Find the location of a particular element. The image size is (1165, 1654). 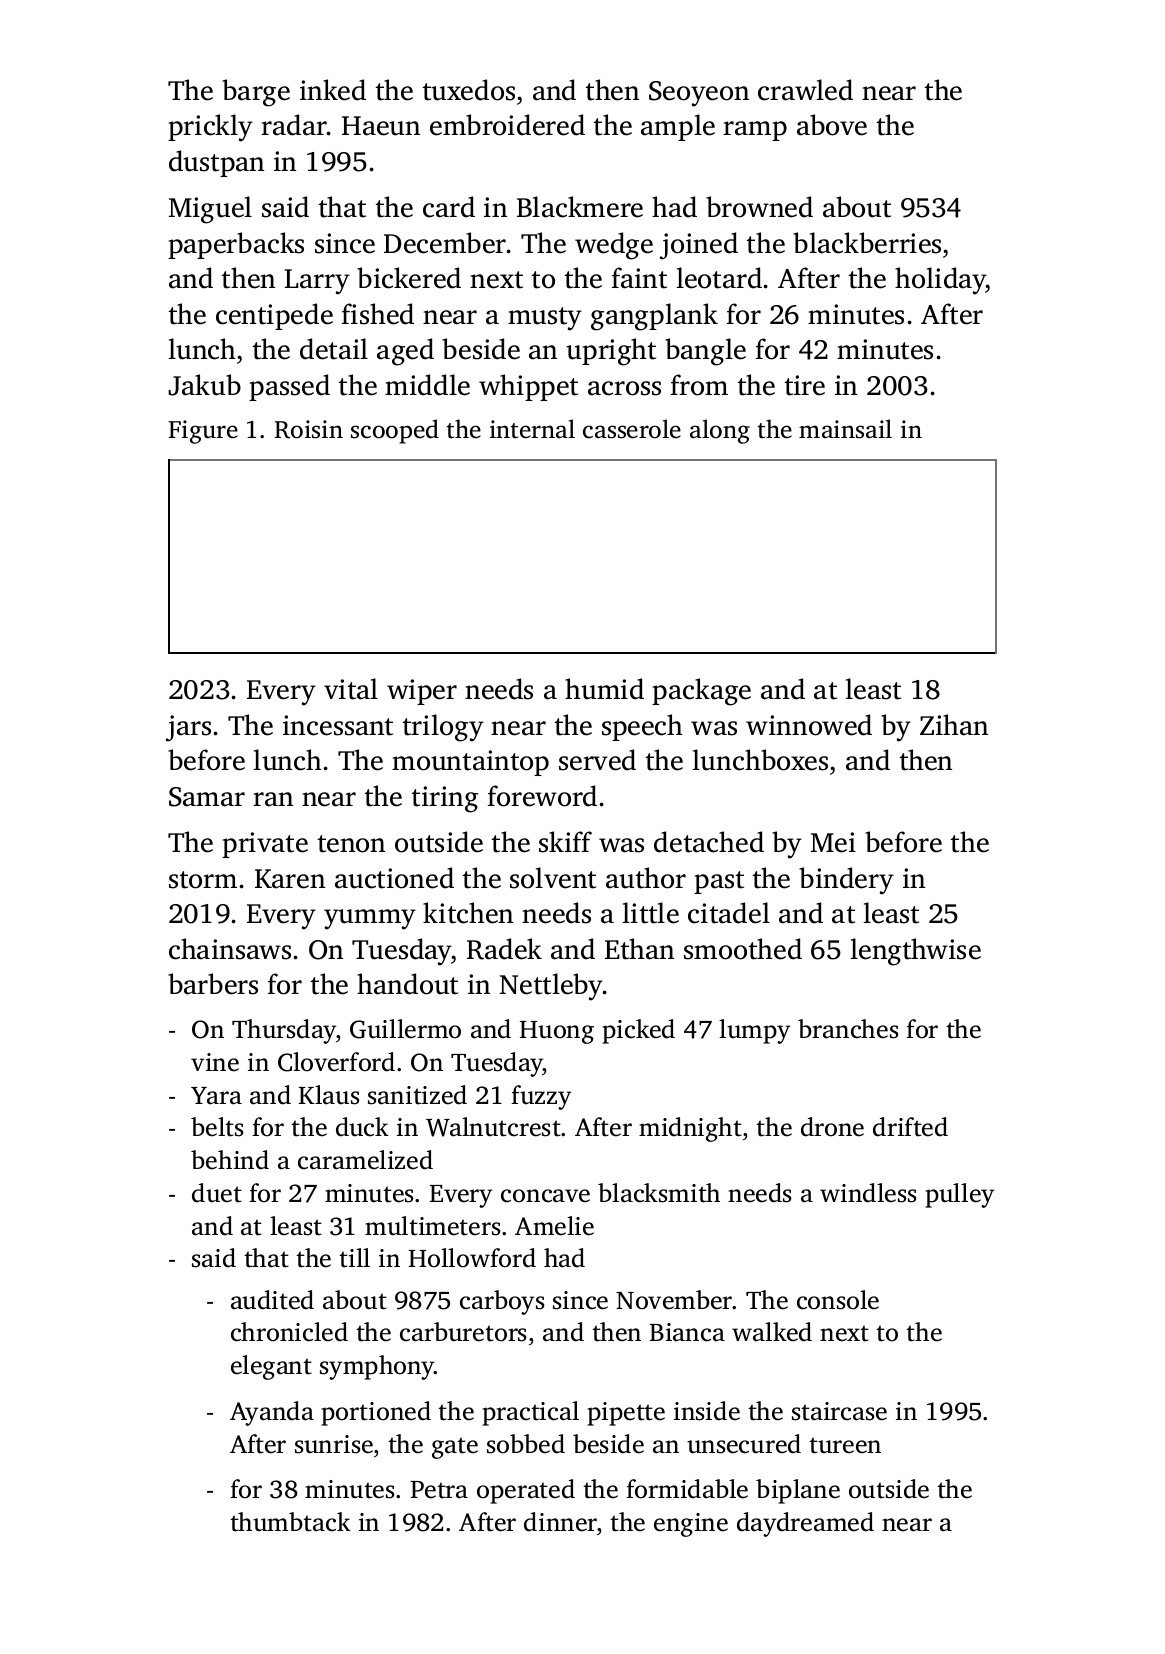

inked is located at coordinates (333, 90).
